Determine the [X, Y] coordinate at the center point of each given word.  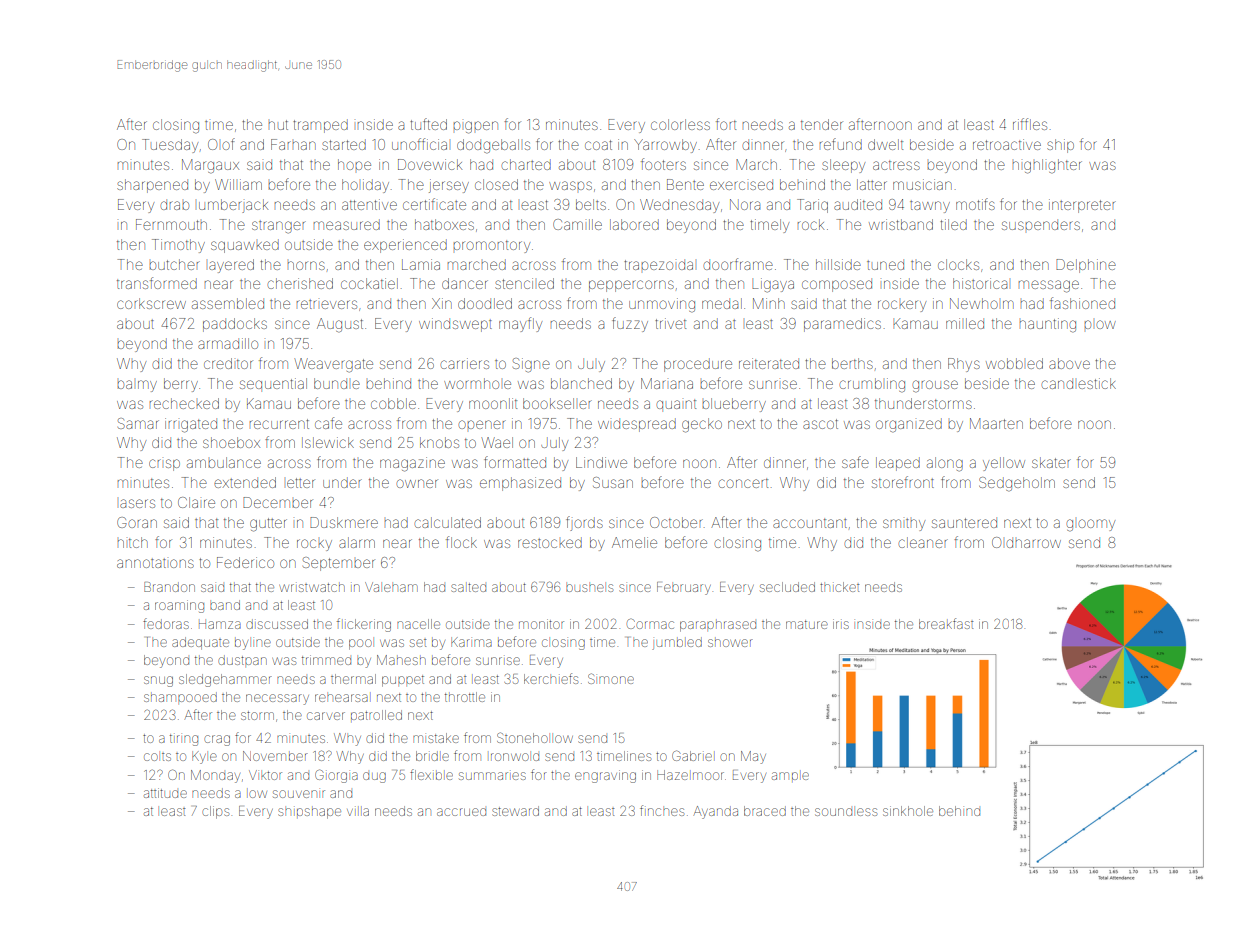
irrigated [191, 425]
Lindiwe [601, 462]
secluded [787, 587]
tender [821, 124]
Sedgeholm [1017, 484]
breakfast [946, 623]
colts [157, 757]
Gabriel [692, 755]
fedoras [166, 623]
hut [278, 125]
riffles [1030, 124]
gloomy [1091, 525]
